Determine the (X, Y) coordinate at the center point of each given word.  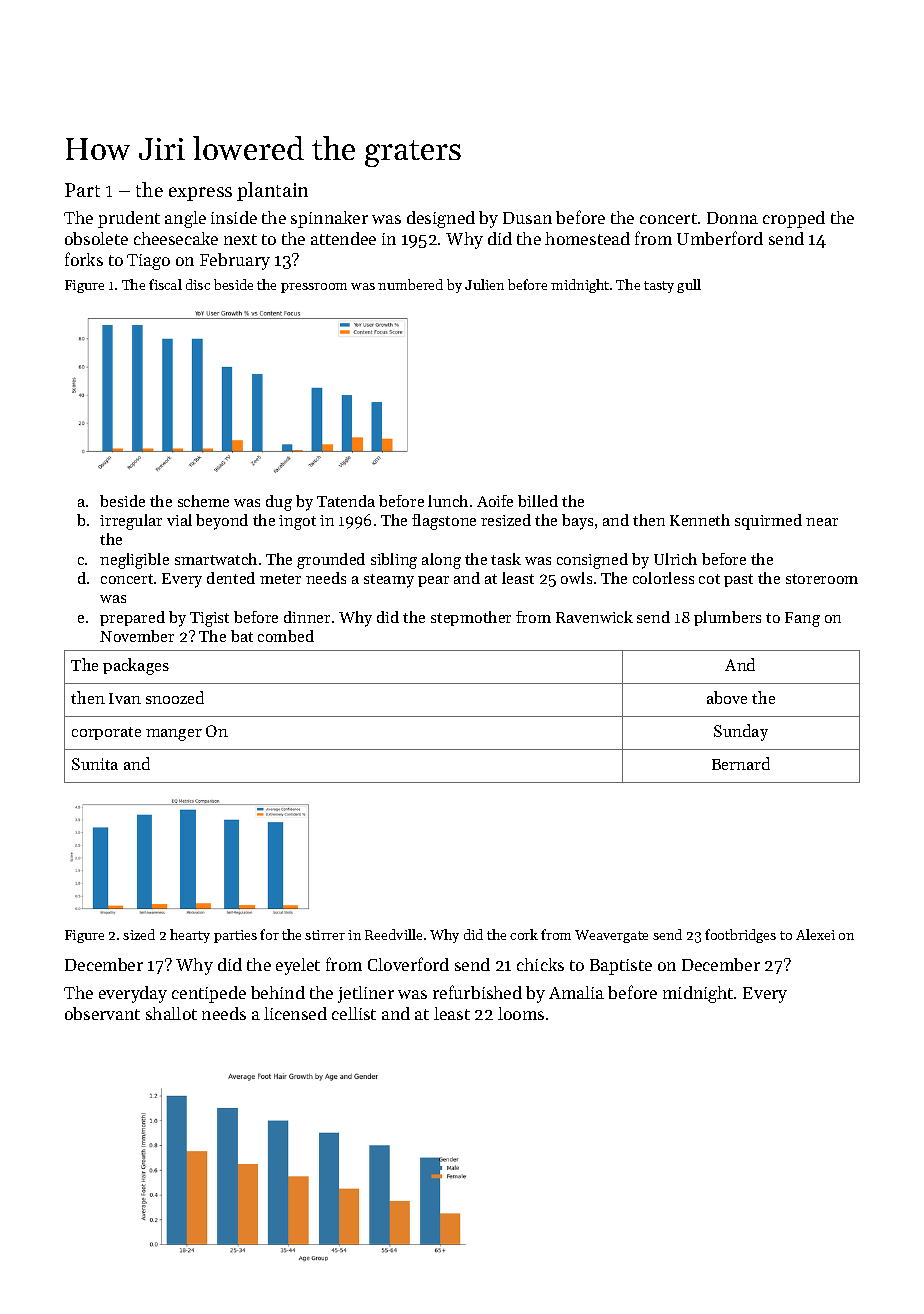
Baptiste (621, 967)
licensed (295, 1013)
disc (198, 284)
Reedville (393, 934)
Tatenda (346, 501)
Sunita (95, 764)
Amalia (576, 992)
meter (280, 579)
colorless (663, 578)
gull (689, 286)
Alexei (815, 934)
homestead (587, 238)
